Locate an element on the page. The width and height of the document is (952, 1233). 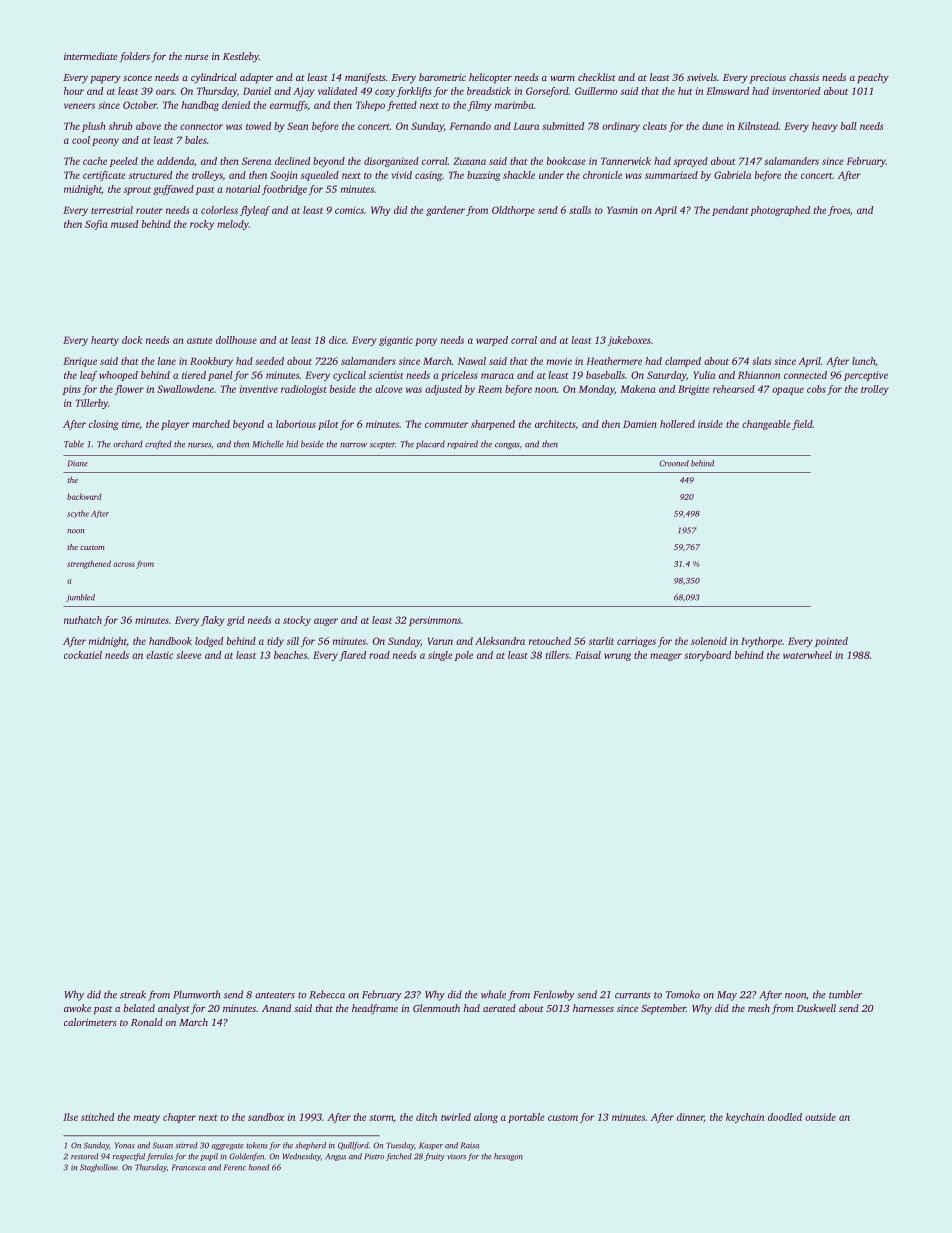
Tuesday is located at coordinates (400, 1146).
